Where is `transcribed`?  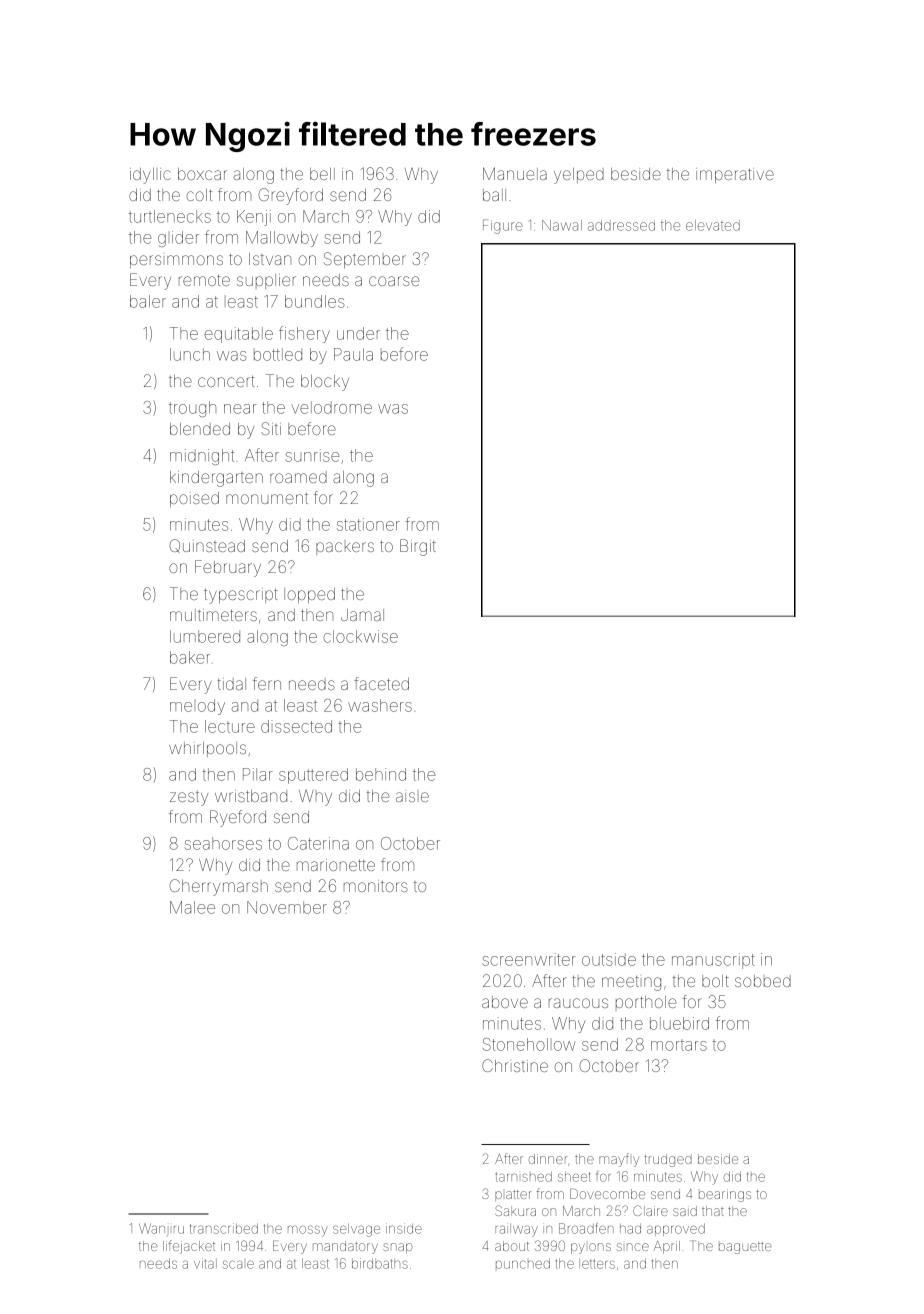 transcribed is located at coordinates (224, 1228).
